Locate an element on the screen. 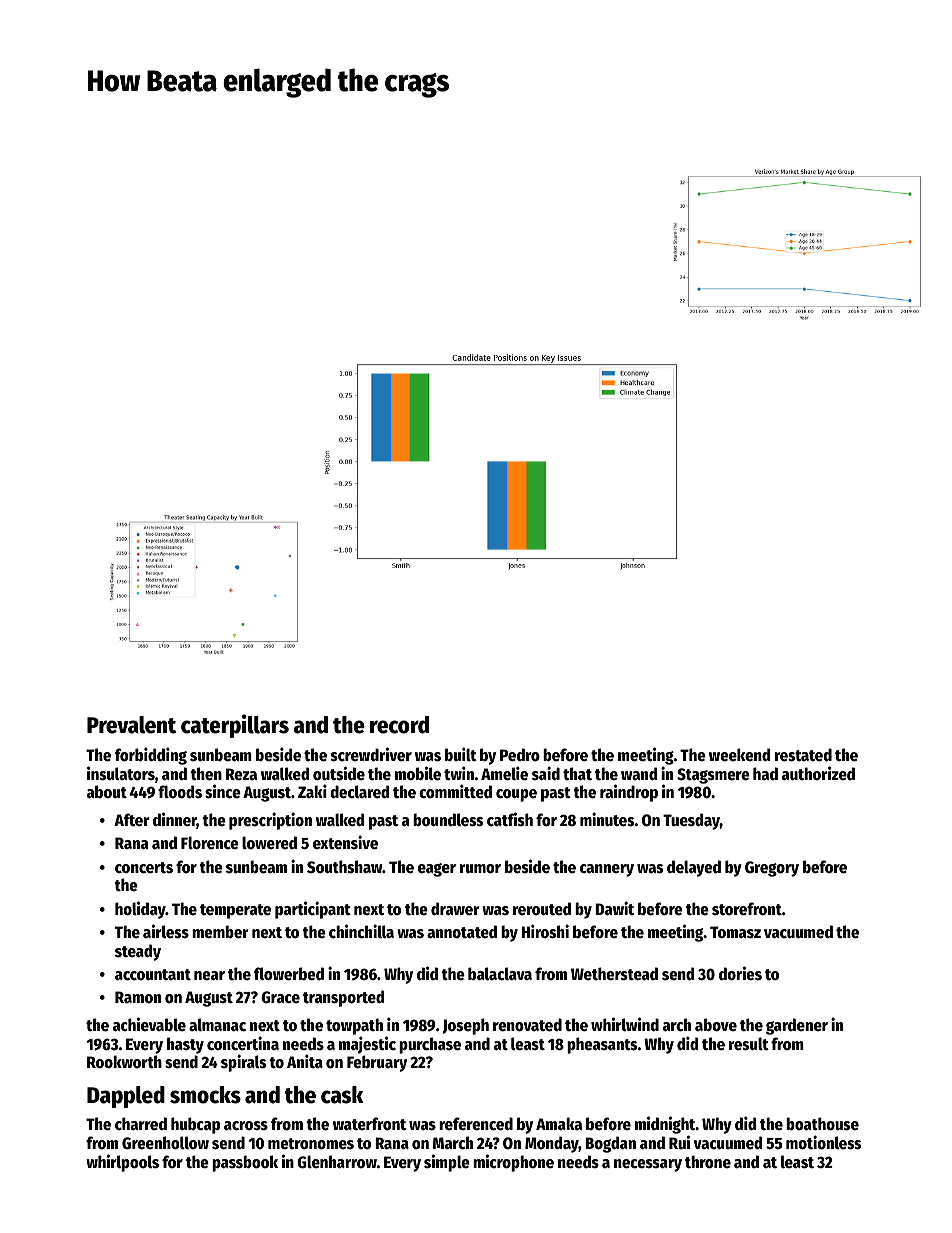 The width and height of the screenshot is (952, 1233). spirals is located at coordinates (243, 1063).
